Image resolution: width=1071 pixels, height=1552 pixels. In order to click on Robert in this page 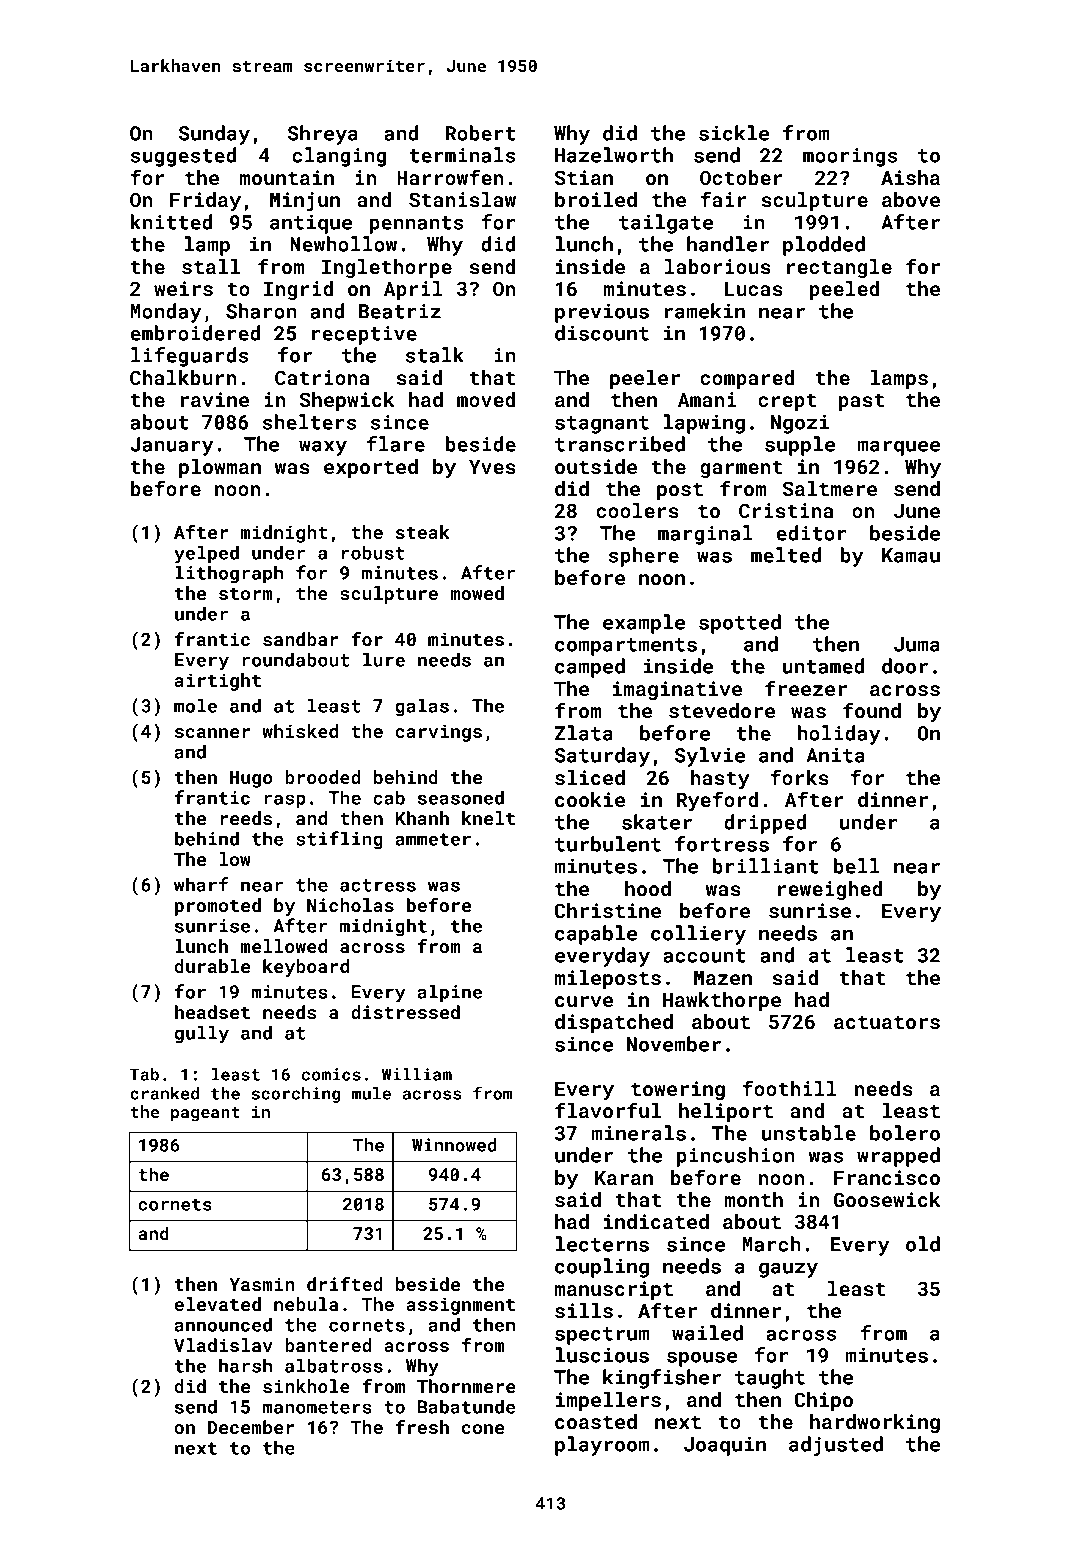, I will do `click(480, 133)`.
